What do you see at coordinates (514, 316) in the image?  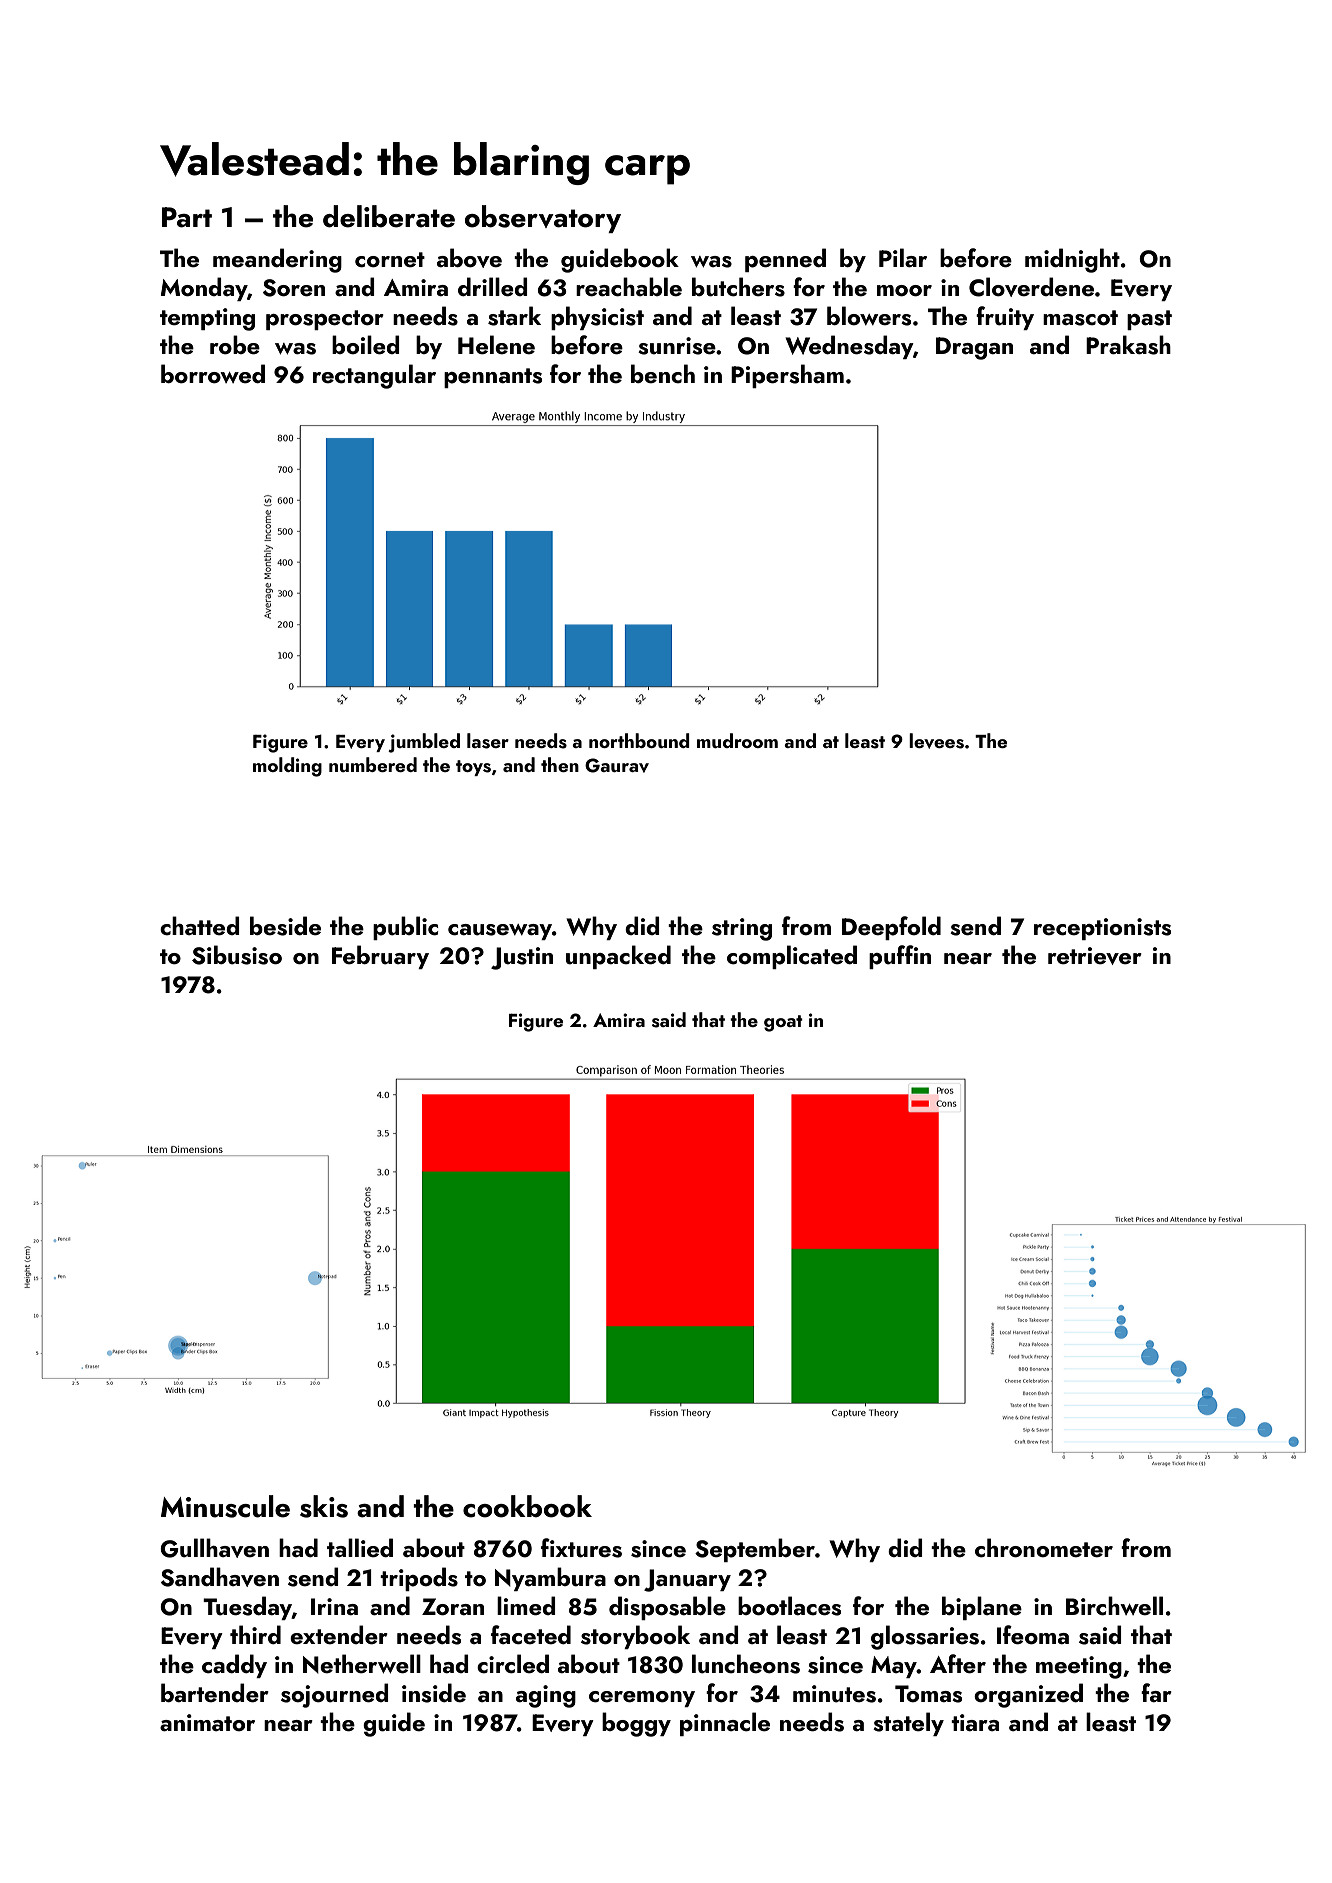 I see `stark` at bounding box center [514, 316].
